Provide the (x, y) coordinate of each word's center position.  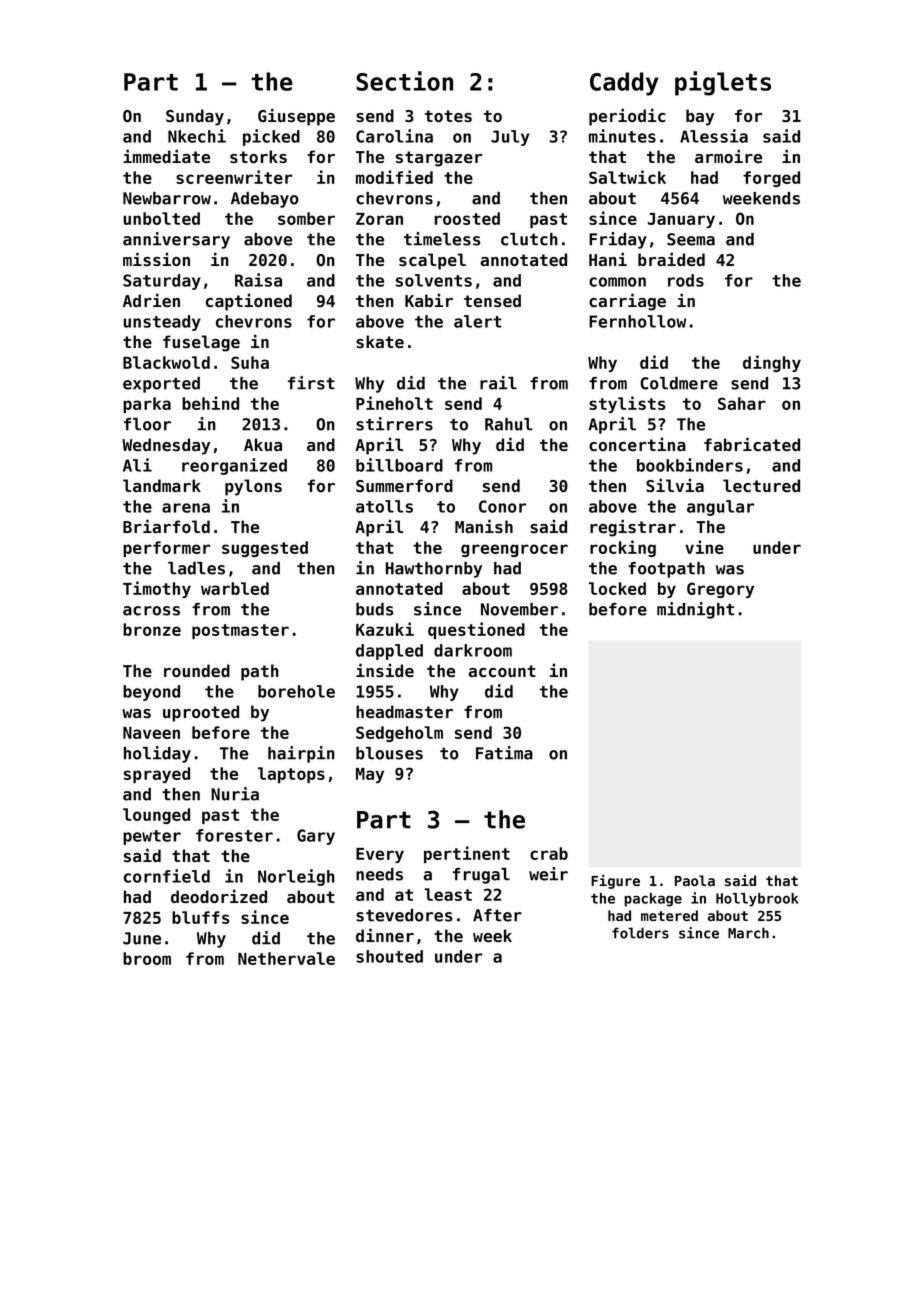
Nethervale (286, 958)
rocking (623, 548)
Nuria (235, 794)
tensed (492, 300)
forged (771, 179)
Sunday (195, 117)
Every (380, 855)
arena (186, 508)
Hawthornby (434, 570)
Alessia (714, 136)
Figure (615, 881)
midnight (695, 610)
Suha (250, 362)
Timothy (157, 589)
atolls (384, 506)
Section (404, 81)
